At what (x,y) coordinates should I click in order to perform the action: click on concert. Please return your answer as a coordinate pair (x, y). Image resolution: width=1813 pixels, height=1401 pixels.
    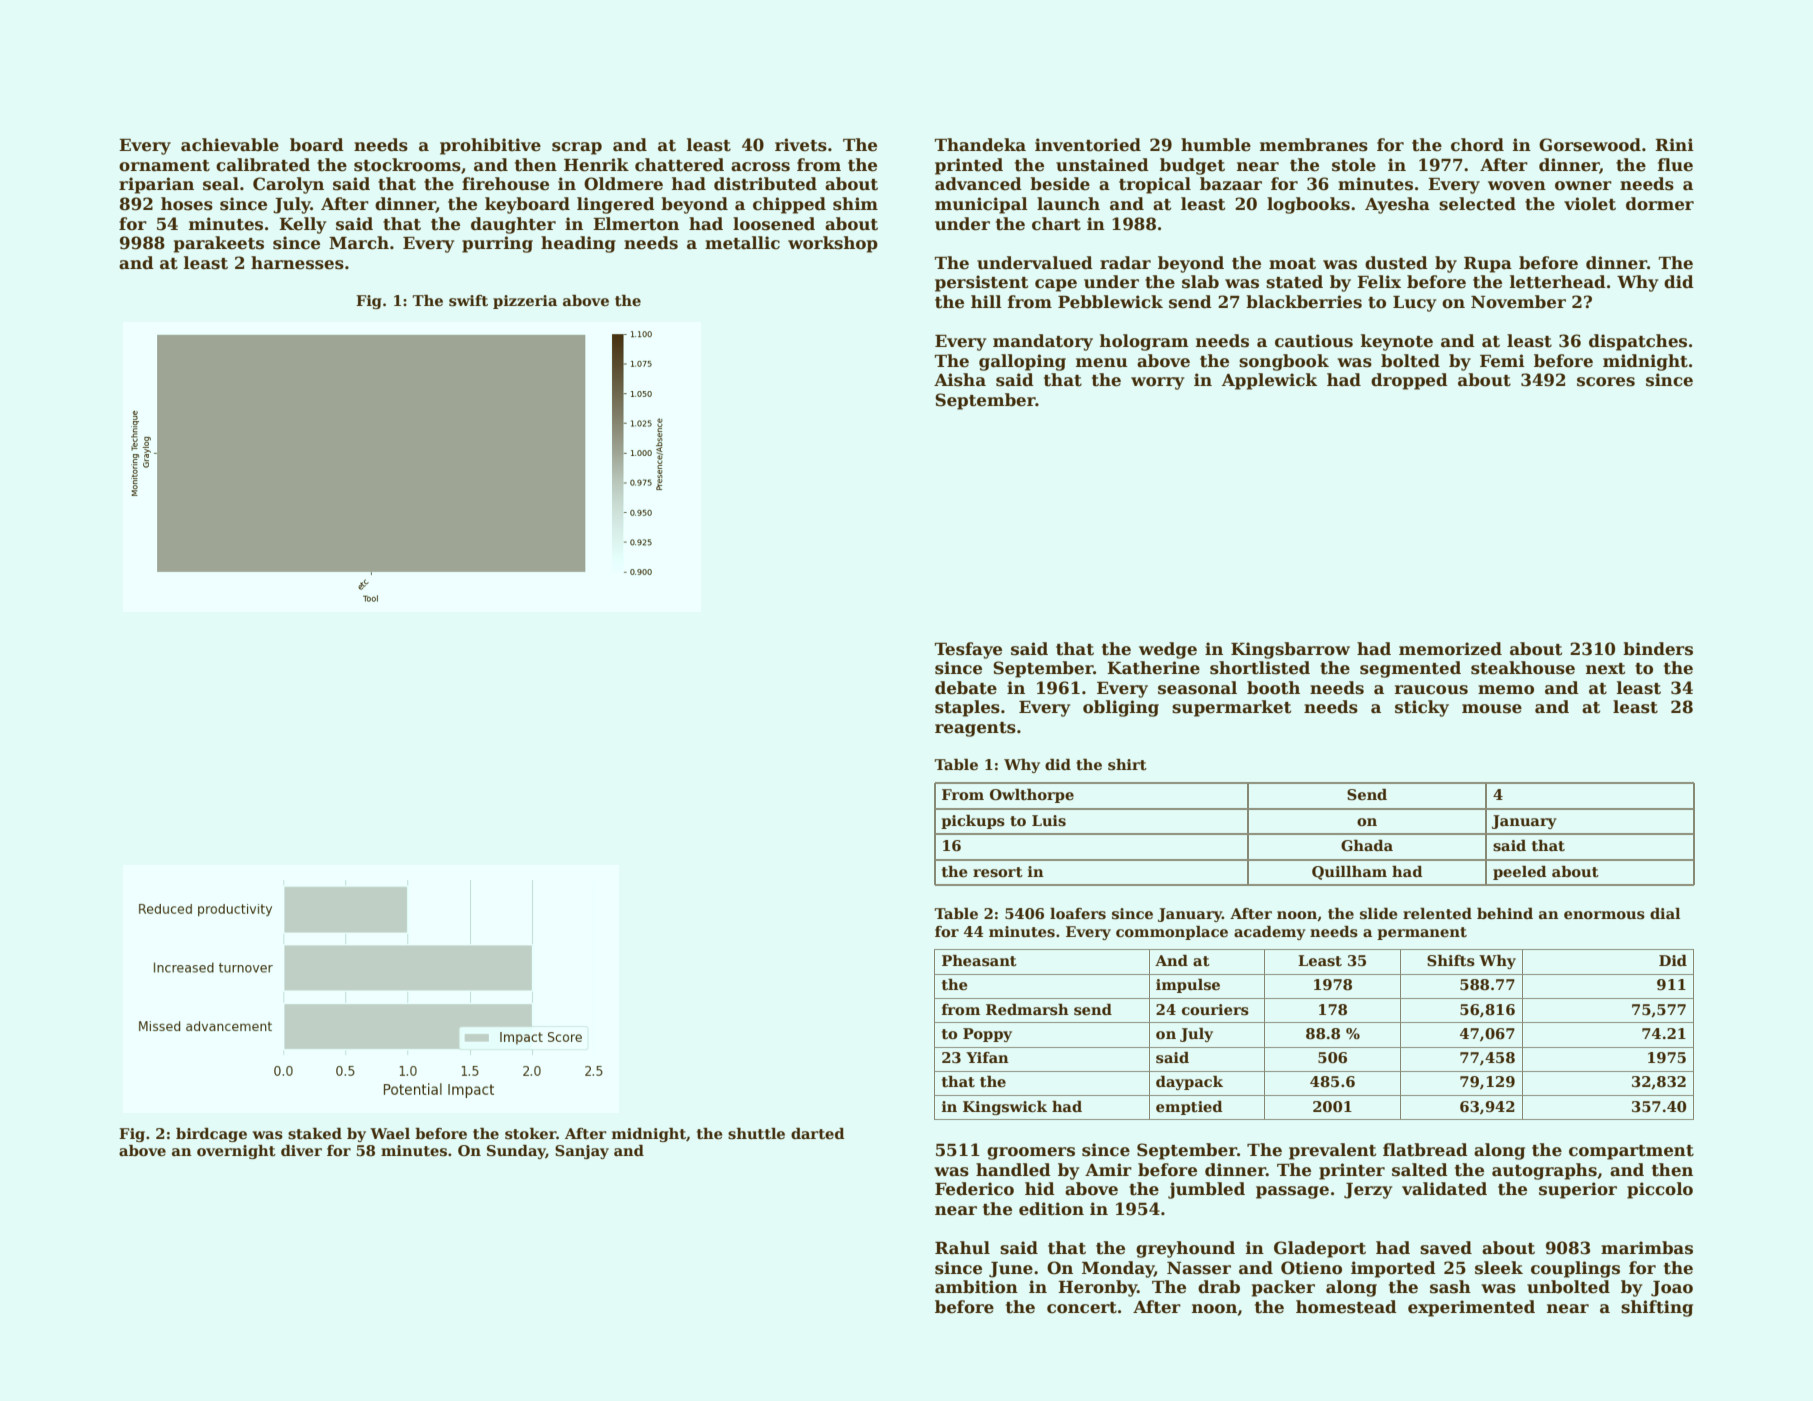
    Looking at the image, I should click on (1082, 1308).
